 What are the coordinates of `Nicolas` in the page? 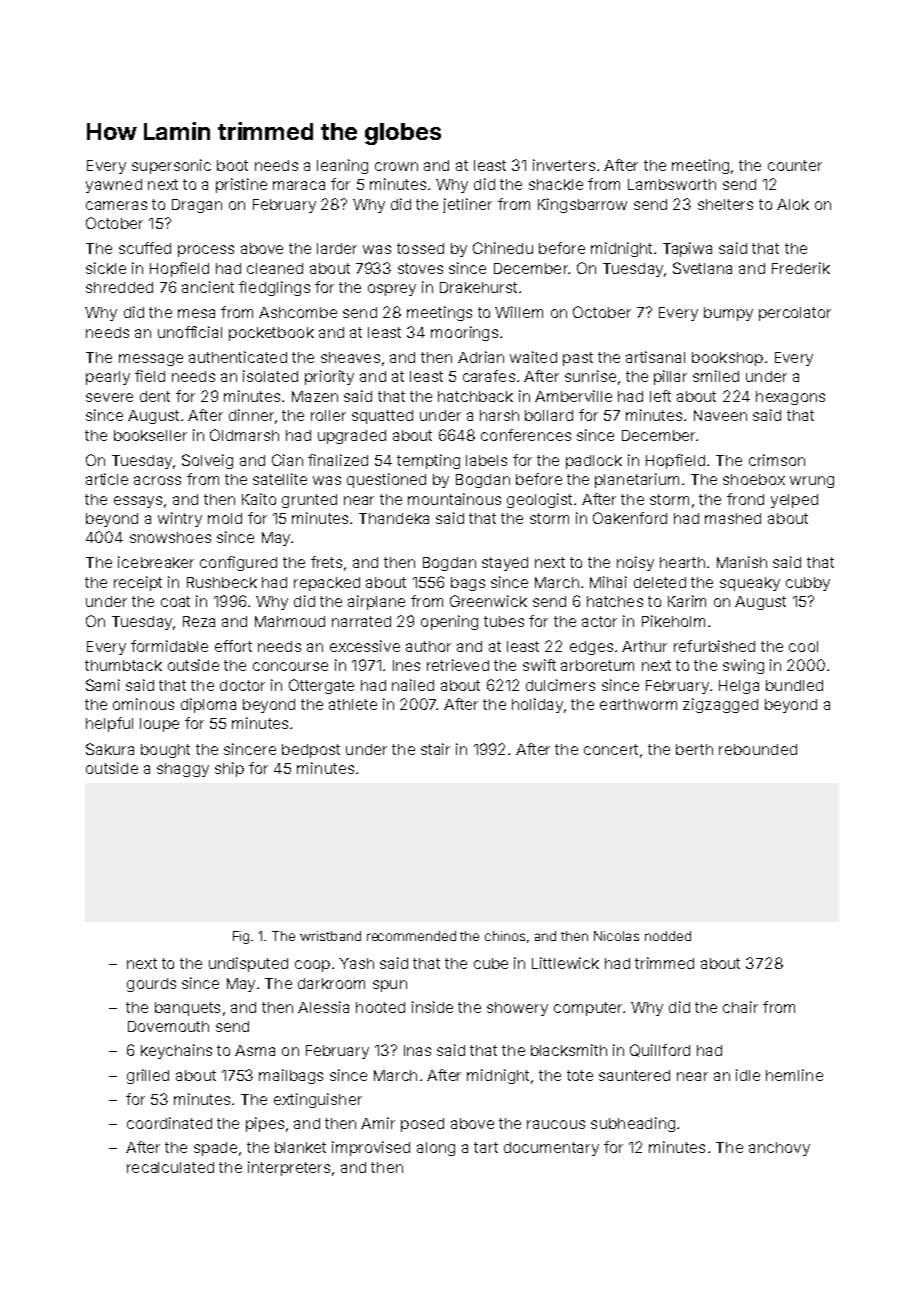 It's located at (616, 936).
